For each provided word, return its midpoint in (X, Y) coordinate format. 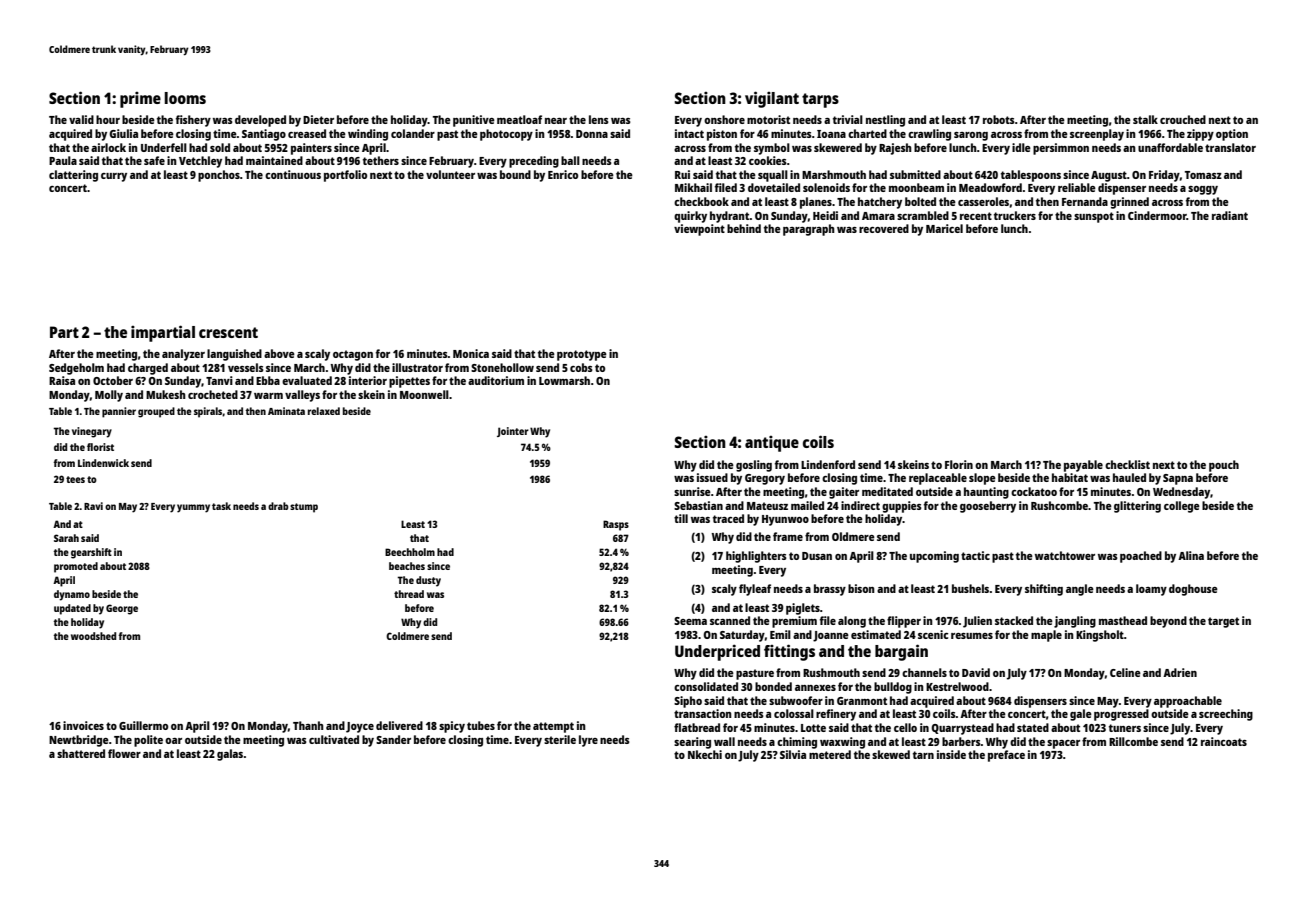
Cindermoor (1157, 215)
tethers (381, 160)
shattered (81, 753)
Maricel (944, 228)
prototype (582, 355)
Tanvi (219, 380)
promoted (76, 567)
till (681, 518)
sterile (560, 739)
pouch (1224, 466)
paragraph (809, 230)
